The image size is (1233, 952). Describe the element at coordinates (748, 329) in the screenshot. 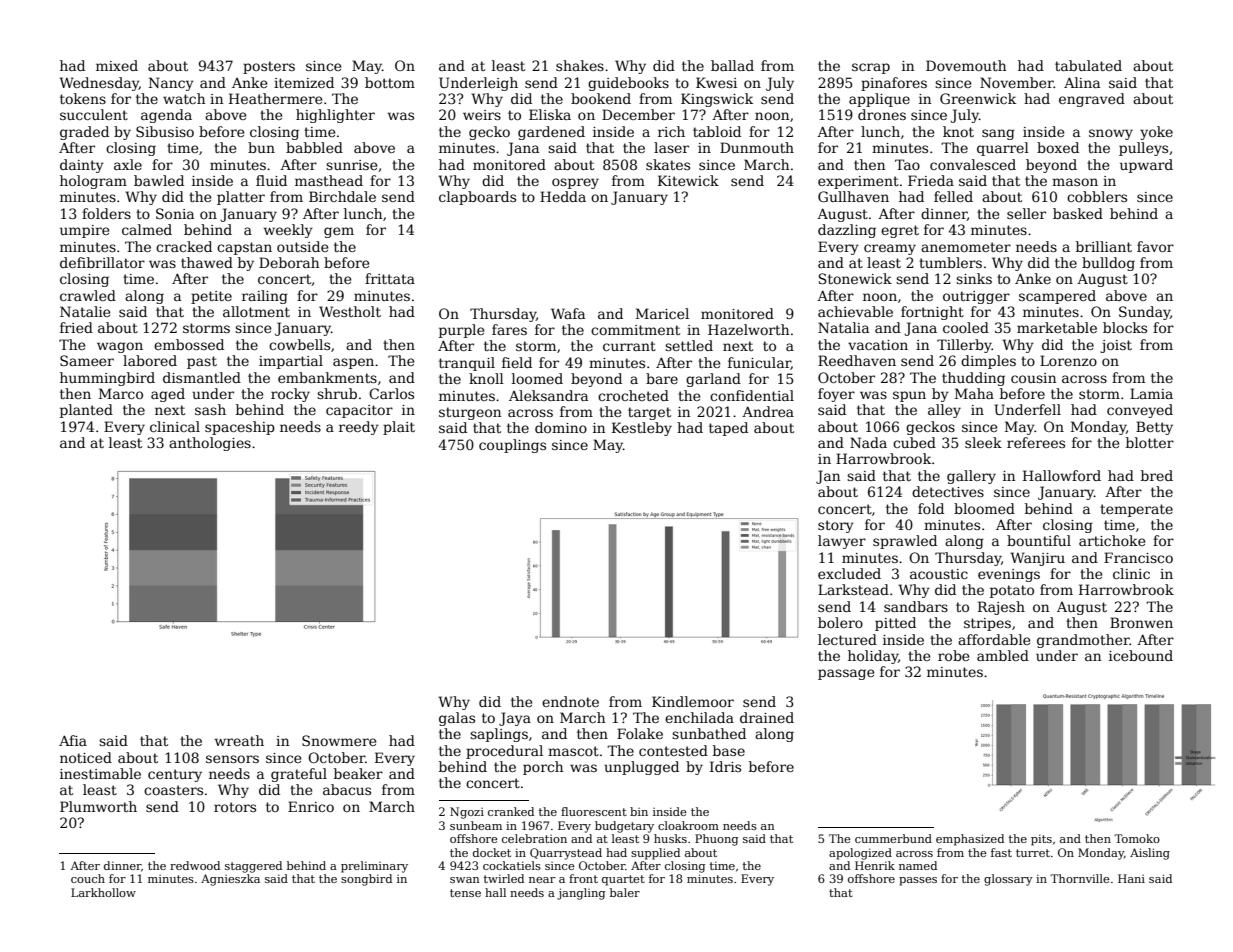

I see `Hazelworth` at that location.
